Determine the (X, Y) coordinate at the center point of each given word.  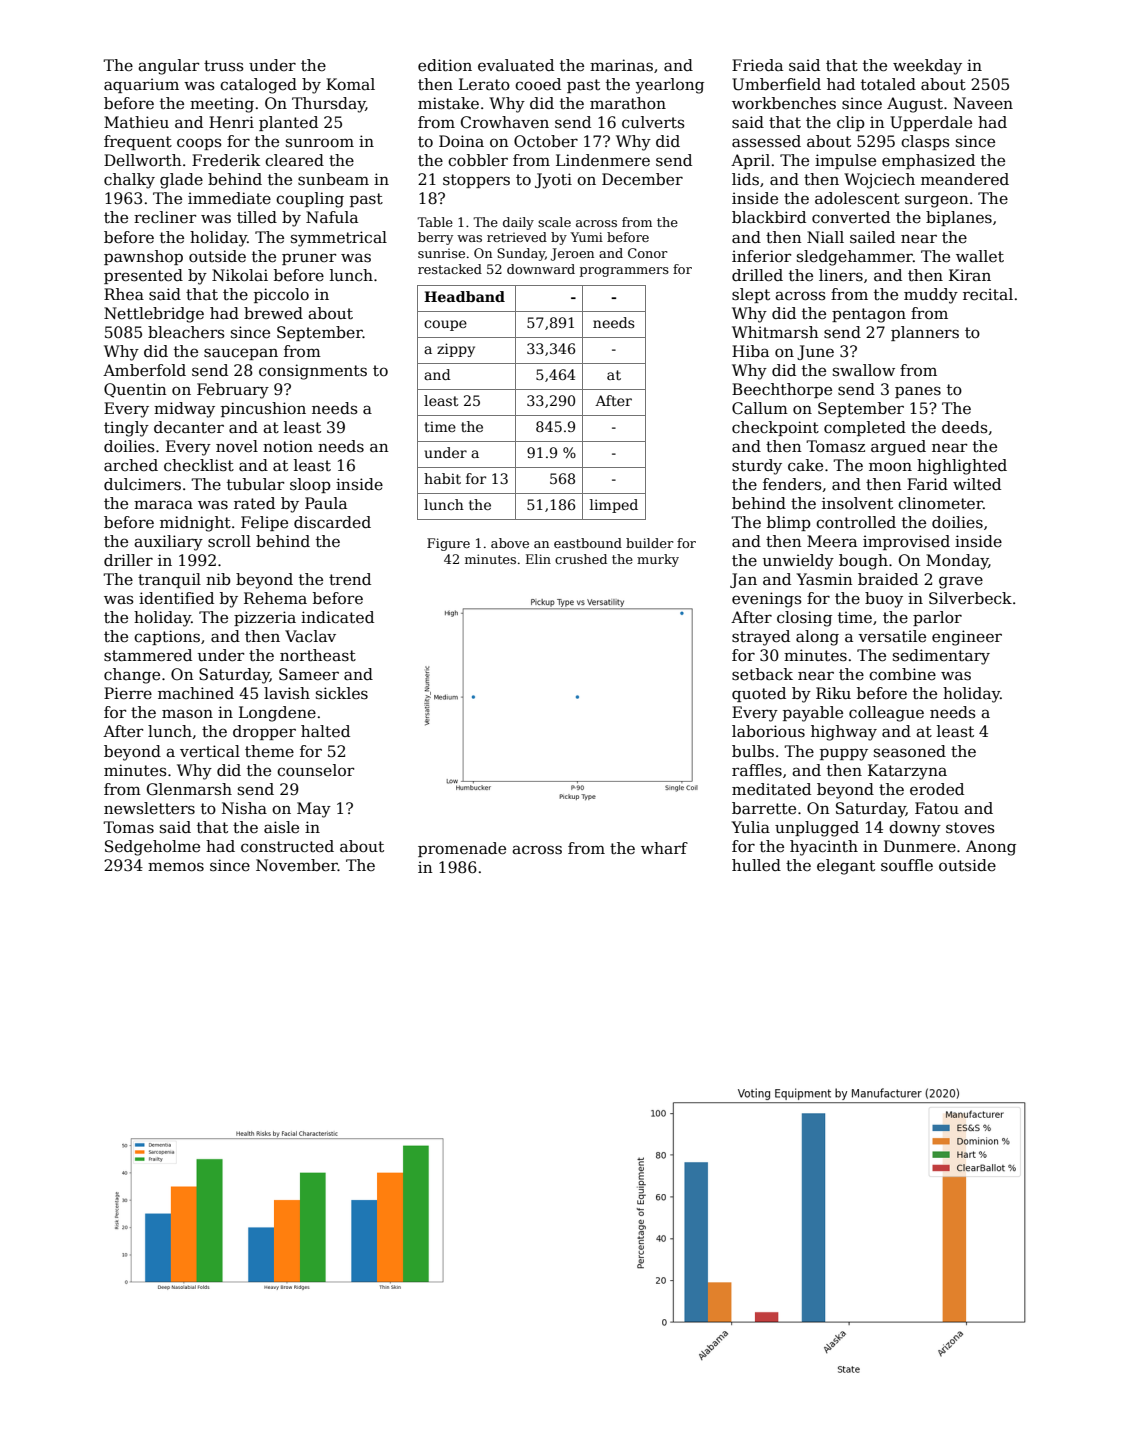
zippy (456, 350)
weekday (927, 67)
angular (168, 67)
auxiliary (168, 543)
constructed (287, 846)
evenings (767, 600)
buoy (884, 600)
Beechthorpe (782, 390)
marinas (621, 65)
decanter (189, 427)
